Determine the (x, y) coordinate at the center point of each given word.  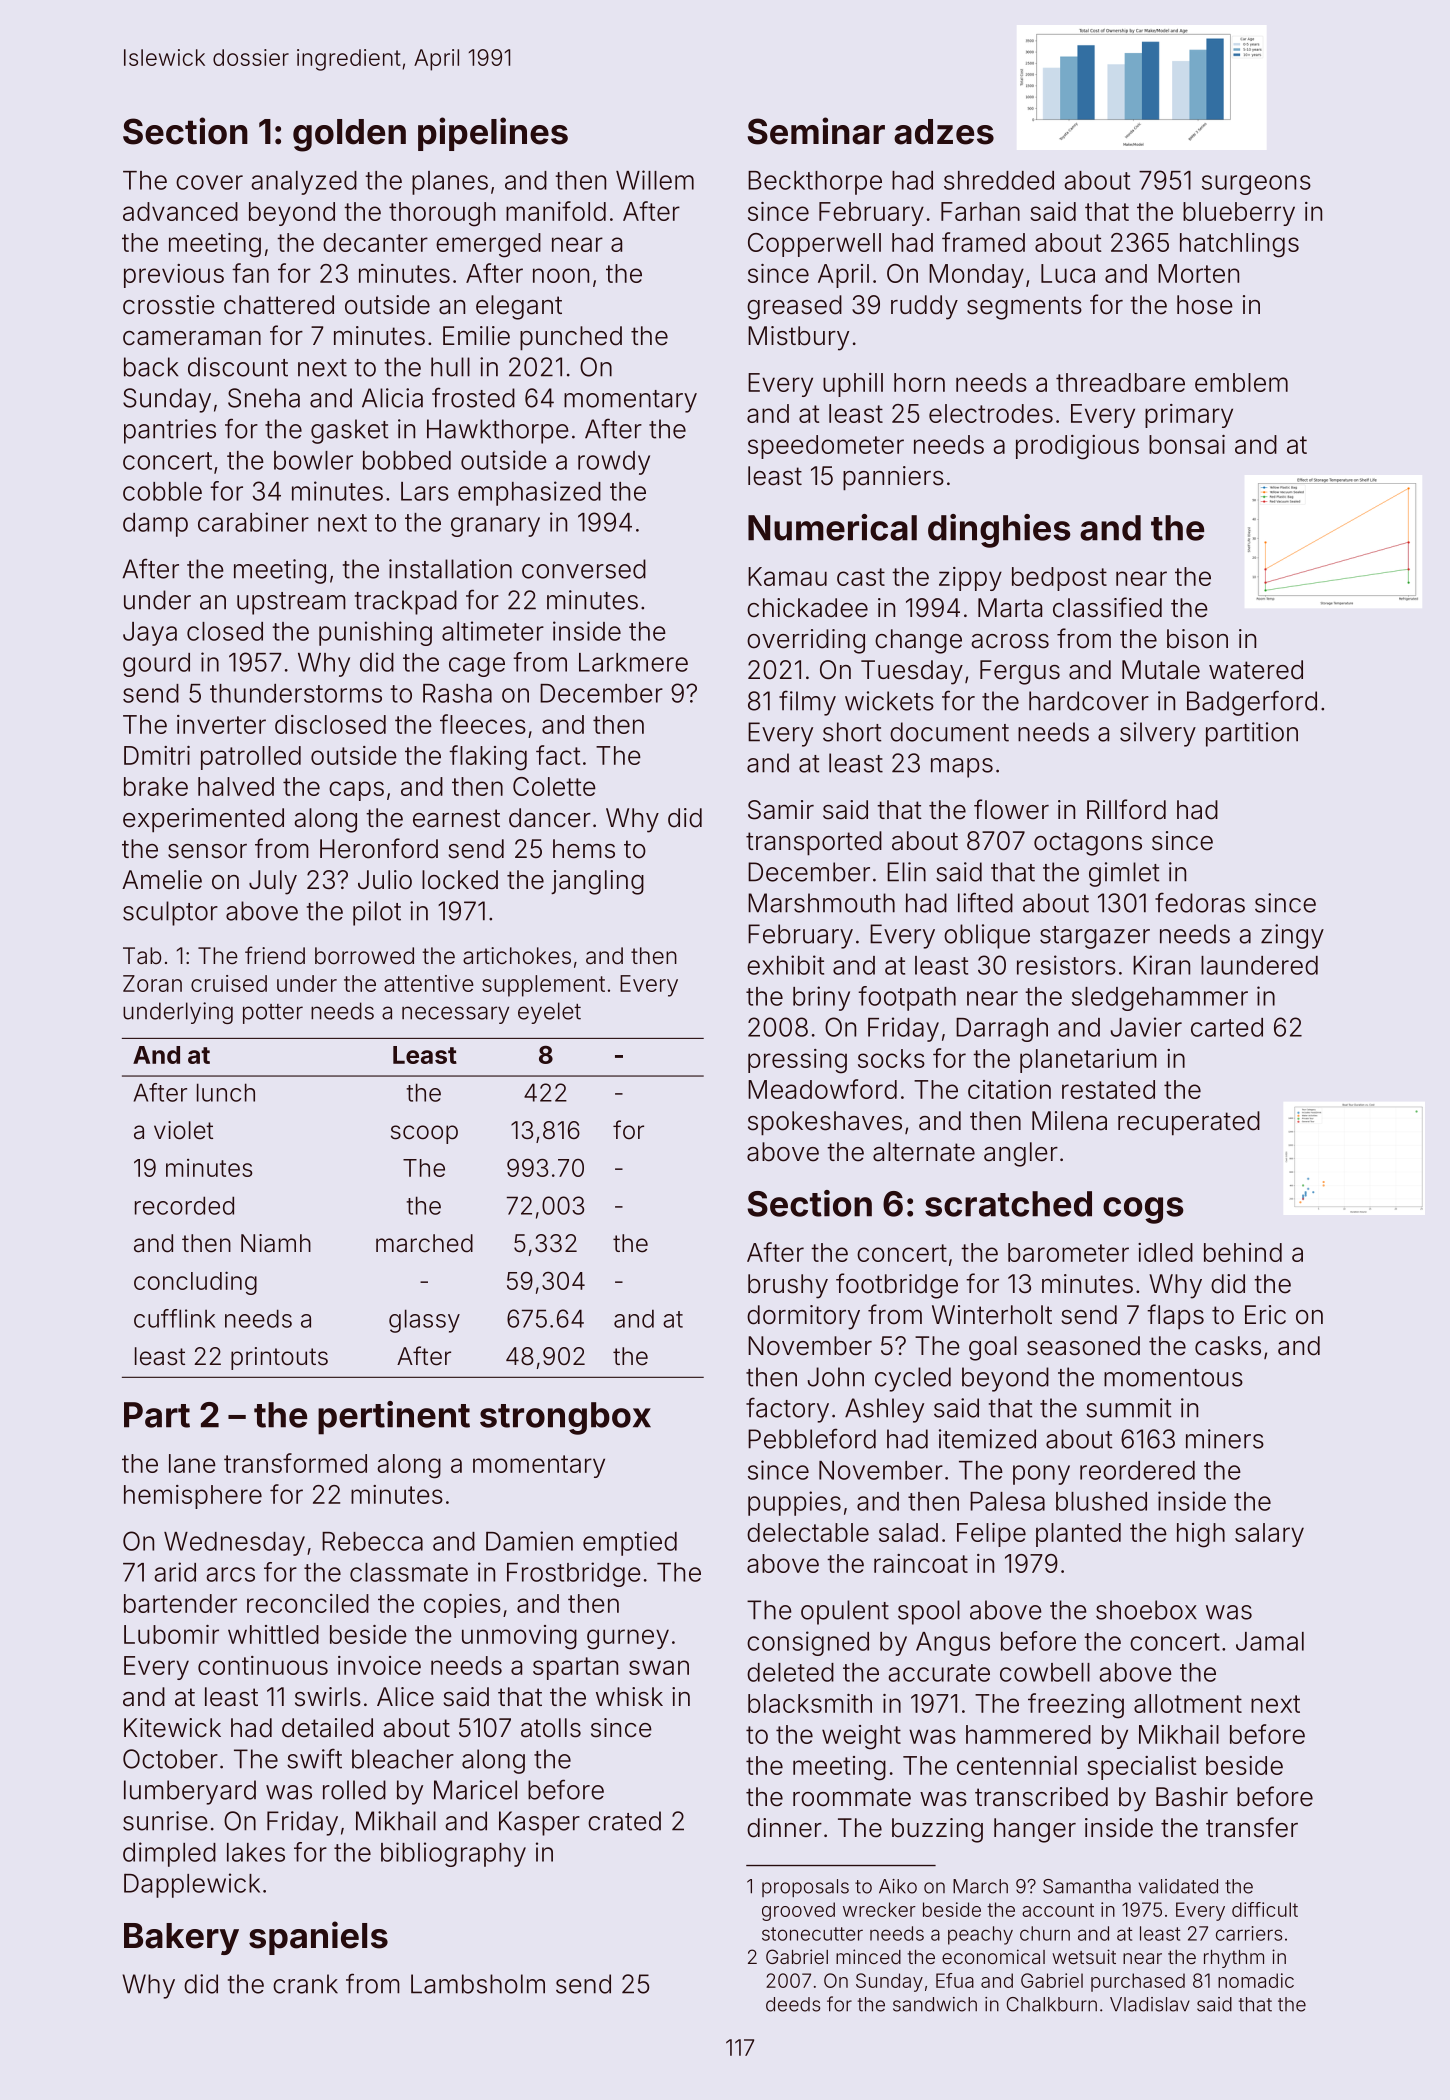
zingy (1292, 936)
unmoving (519, 1637)
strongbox (565, 1418)
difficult (1265, 1909)
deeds (793, 2004)
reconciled (308, 1603)
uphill (853, 385)
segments (1024, 308)
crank (305, 1984)
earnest (456, 818)
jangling (597, 882)
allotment (1188, 1703)
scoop (424, 1134)
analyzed (304, 183)
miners (1225, 1439)
